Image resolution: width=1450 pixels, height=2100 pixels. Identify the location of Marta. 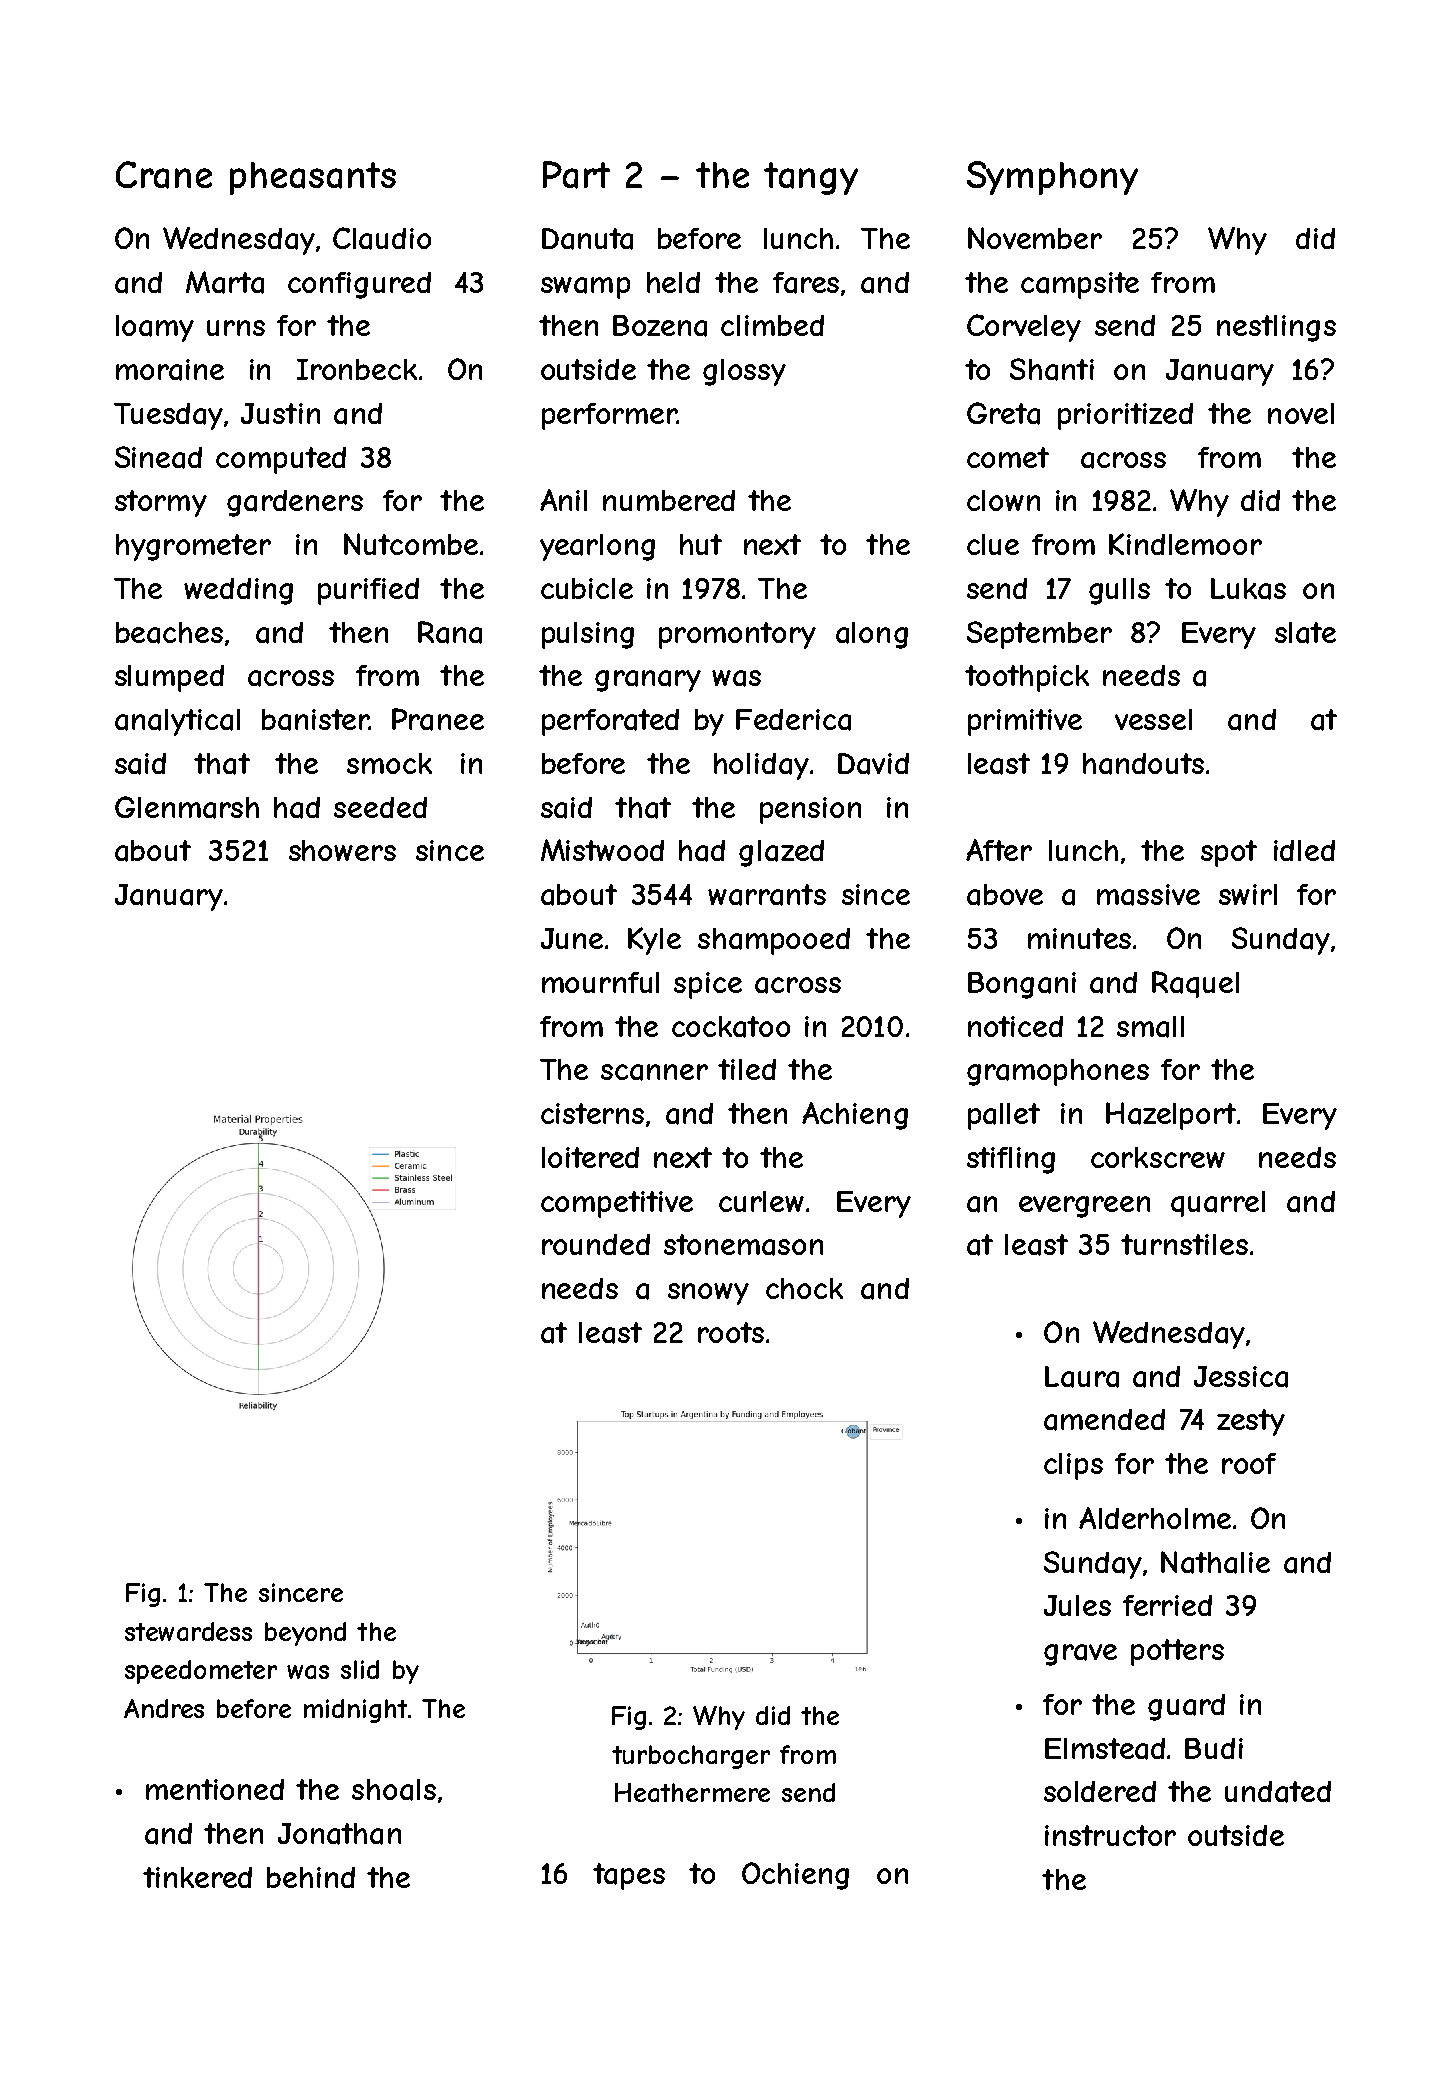
(225, 282).
